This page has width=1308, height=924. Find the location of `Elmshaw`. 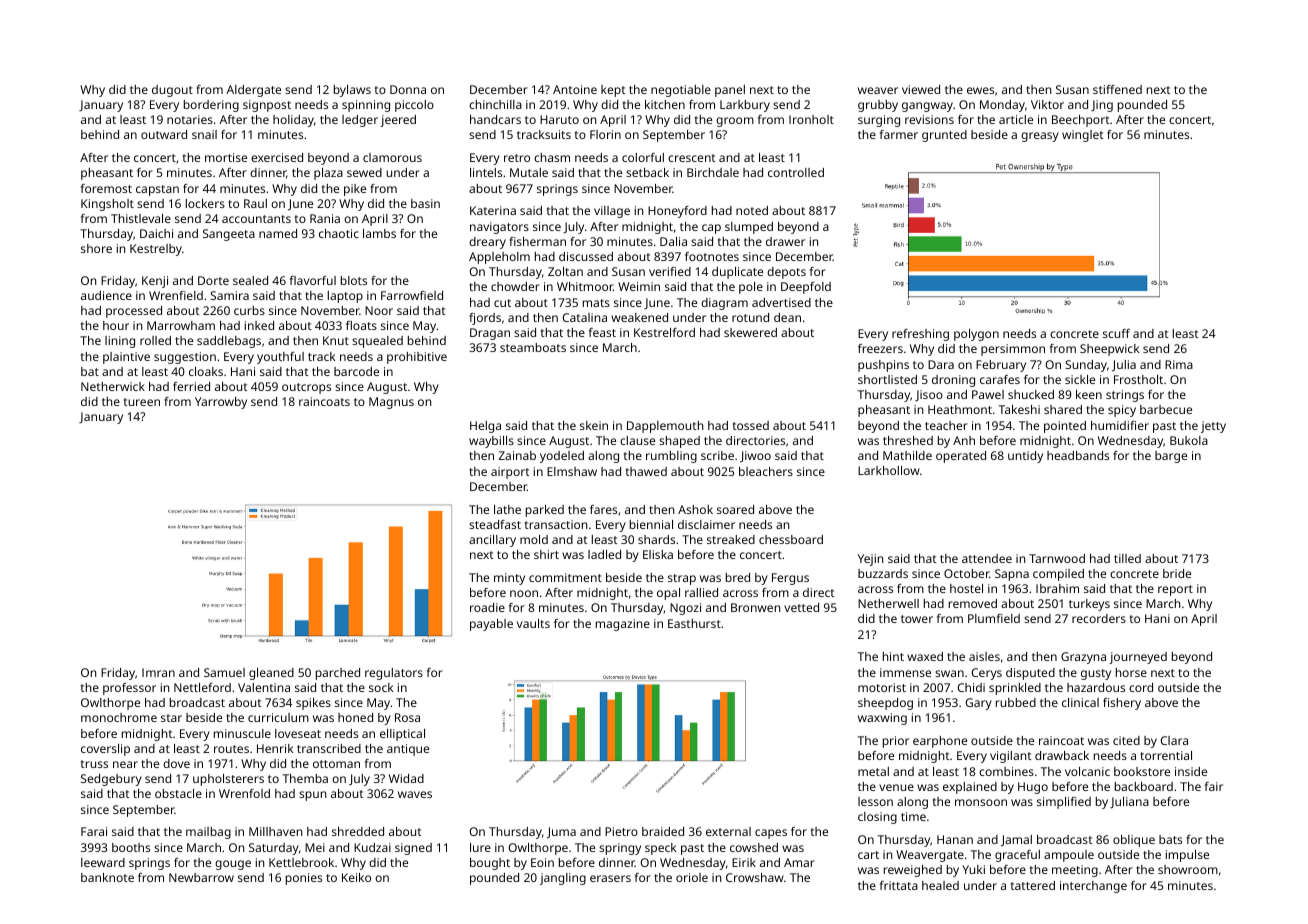

Elmshaw is located at coordinates (572, 471).
